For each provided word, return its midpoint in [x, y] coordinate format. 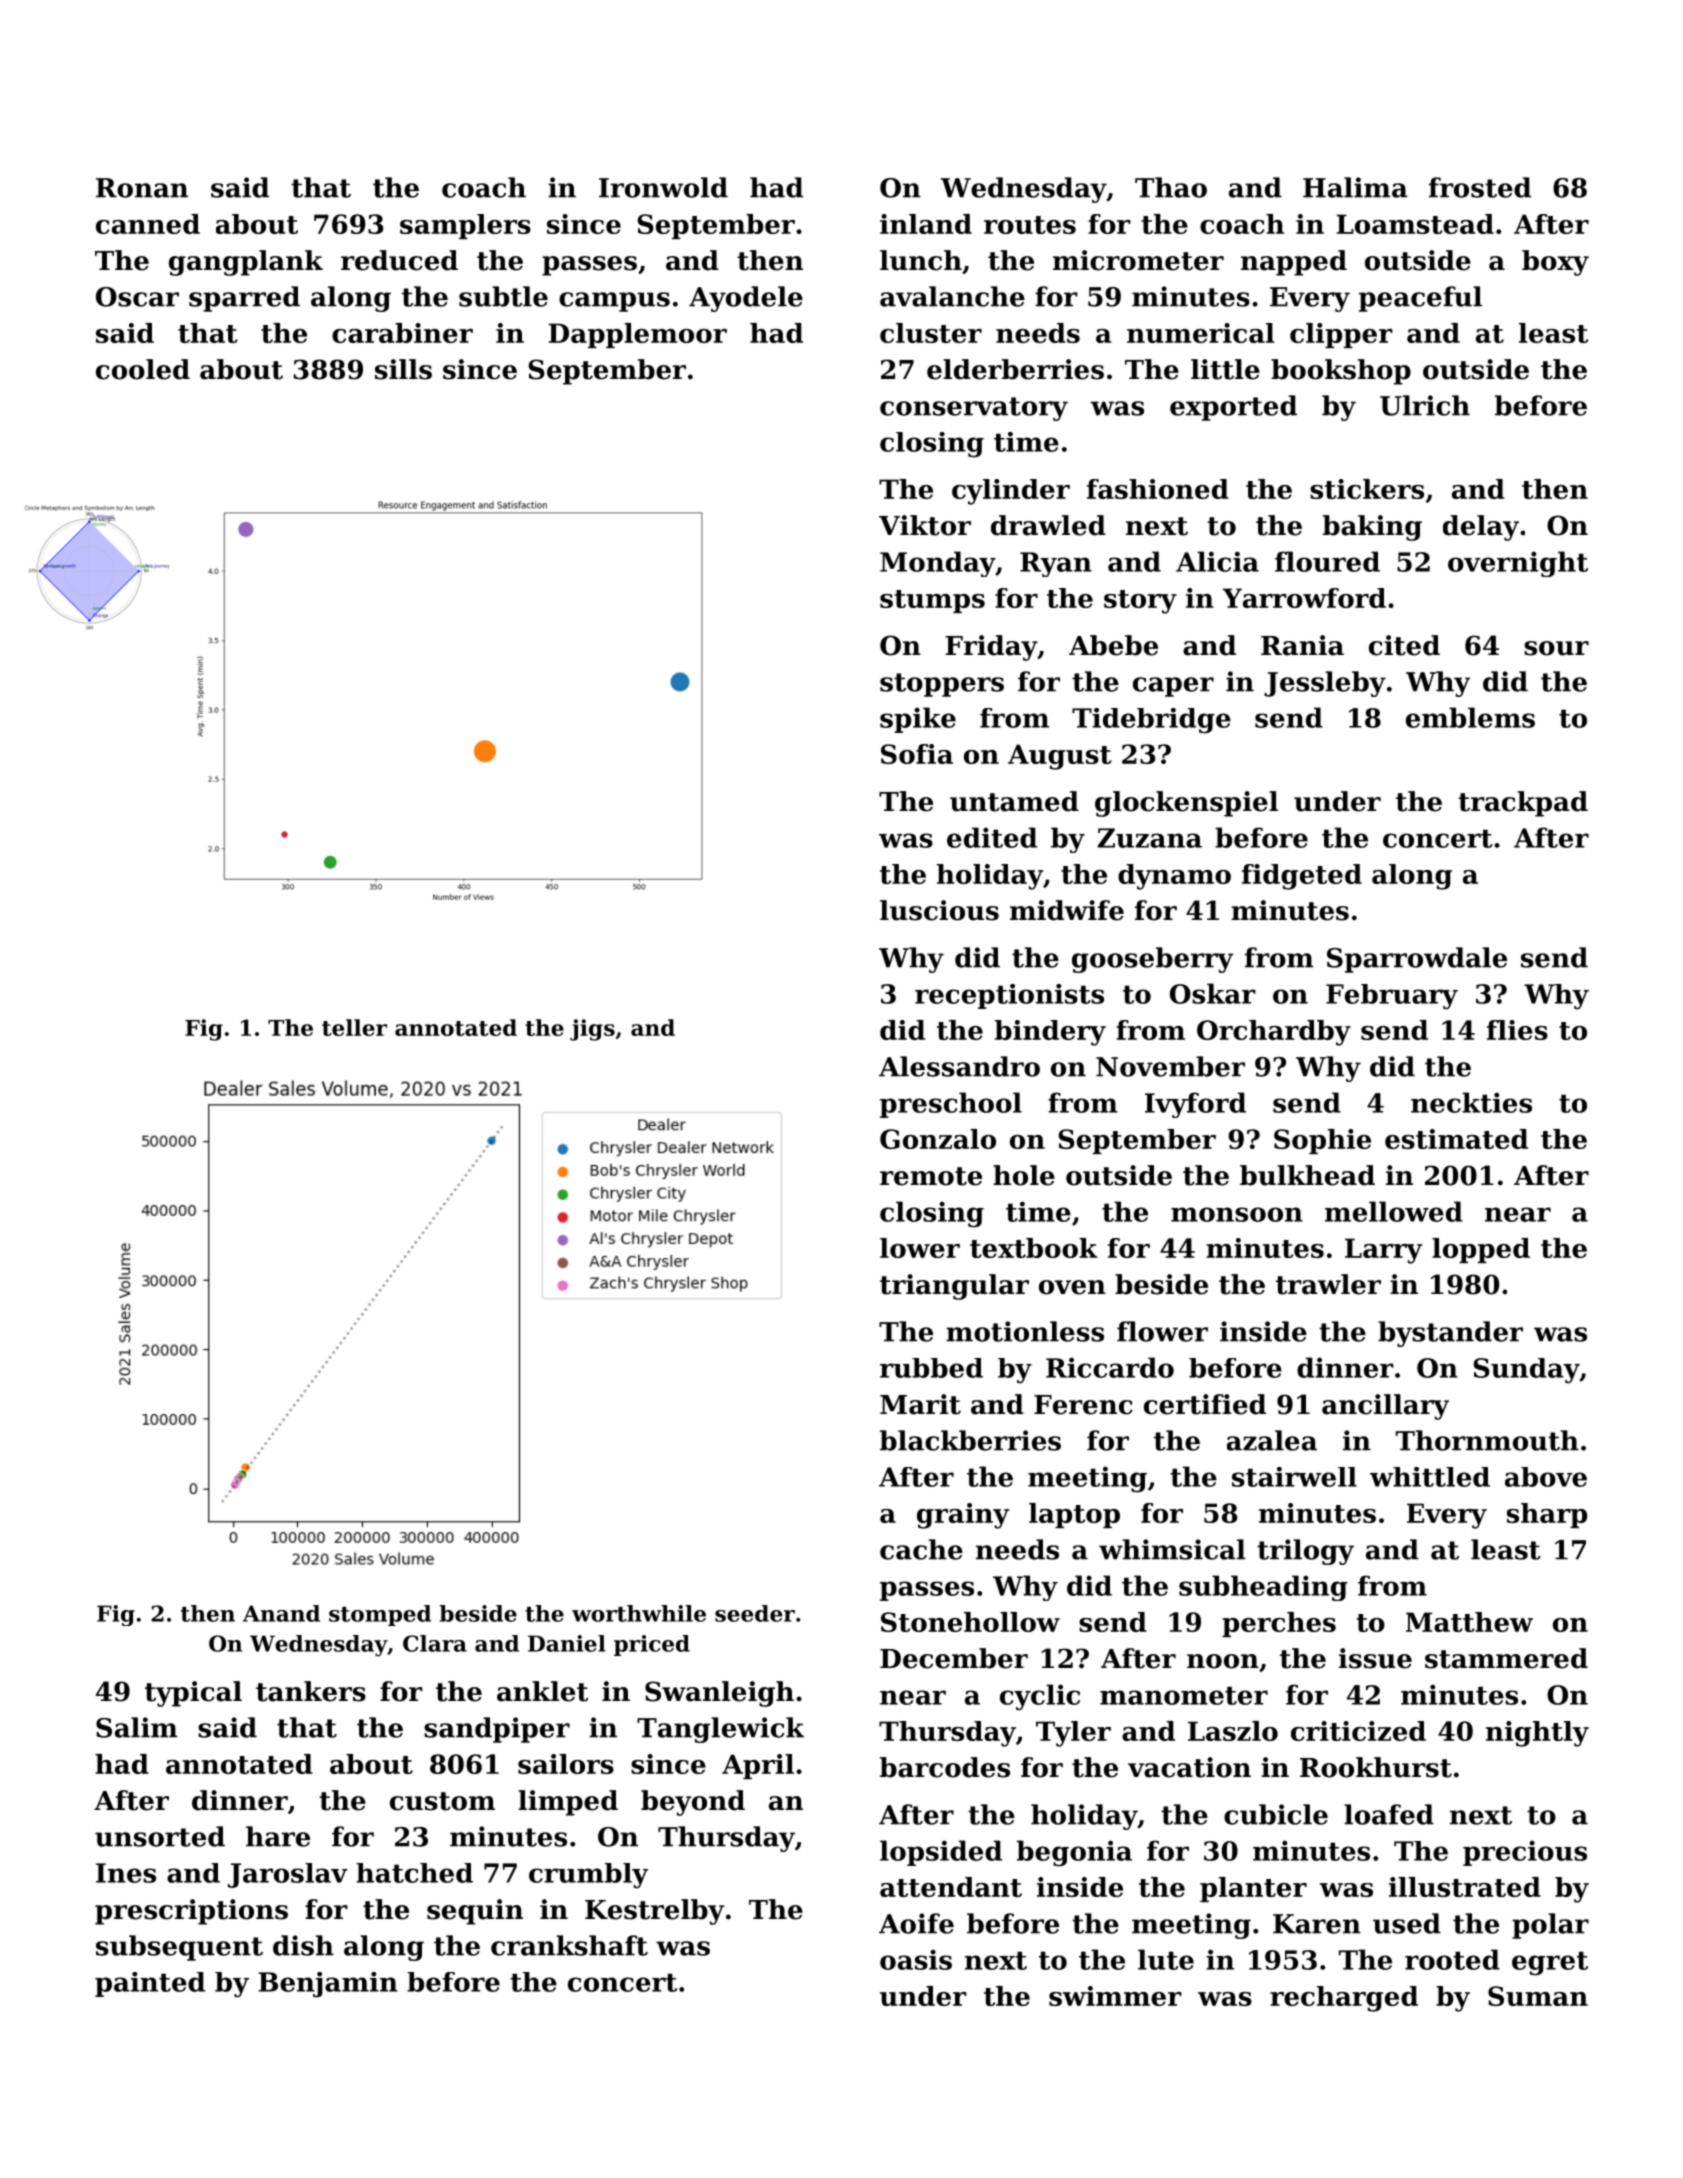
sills [403, 369]
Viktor [925, 525]
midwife [1067, 910]
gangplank [246, 263]
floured [1327, 561]
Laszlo [1233, 1731]
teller [354, 1027]
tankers [311, 1691]
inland [926, 224]
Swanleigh [719, 1694]
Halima [1355, 187]
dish [303, 1945]
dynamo [1174, 877]
